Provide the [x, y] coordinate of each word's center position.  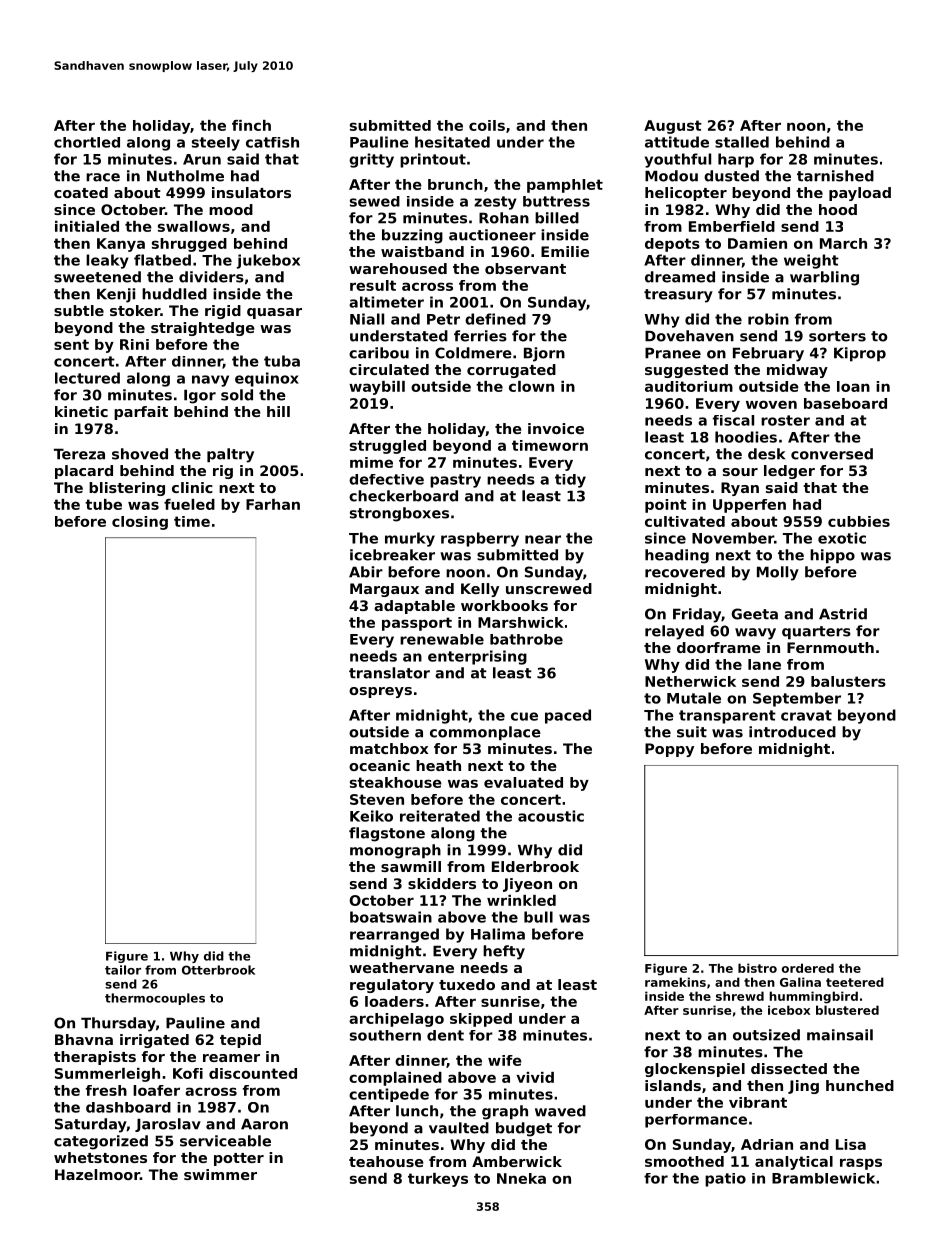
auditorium [689, 386]
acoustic [551, 816]
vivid [535, 1077]
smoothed [684, 1161]
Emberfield [732, 226]
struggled [388, 447]
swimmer [220, 1174]
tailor [123, 970]
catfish [272, 142]
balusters [848, 681]
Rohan [504, 218]
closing [140, 523]
